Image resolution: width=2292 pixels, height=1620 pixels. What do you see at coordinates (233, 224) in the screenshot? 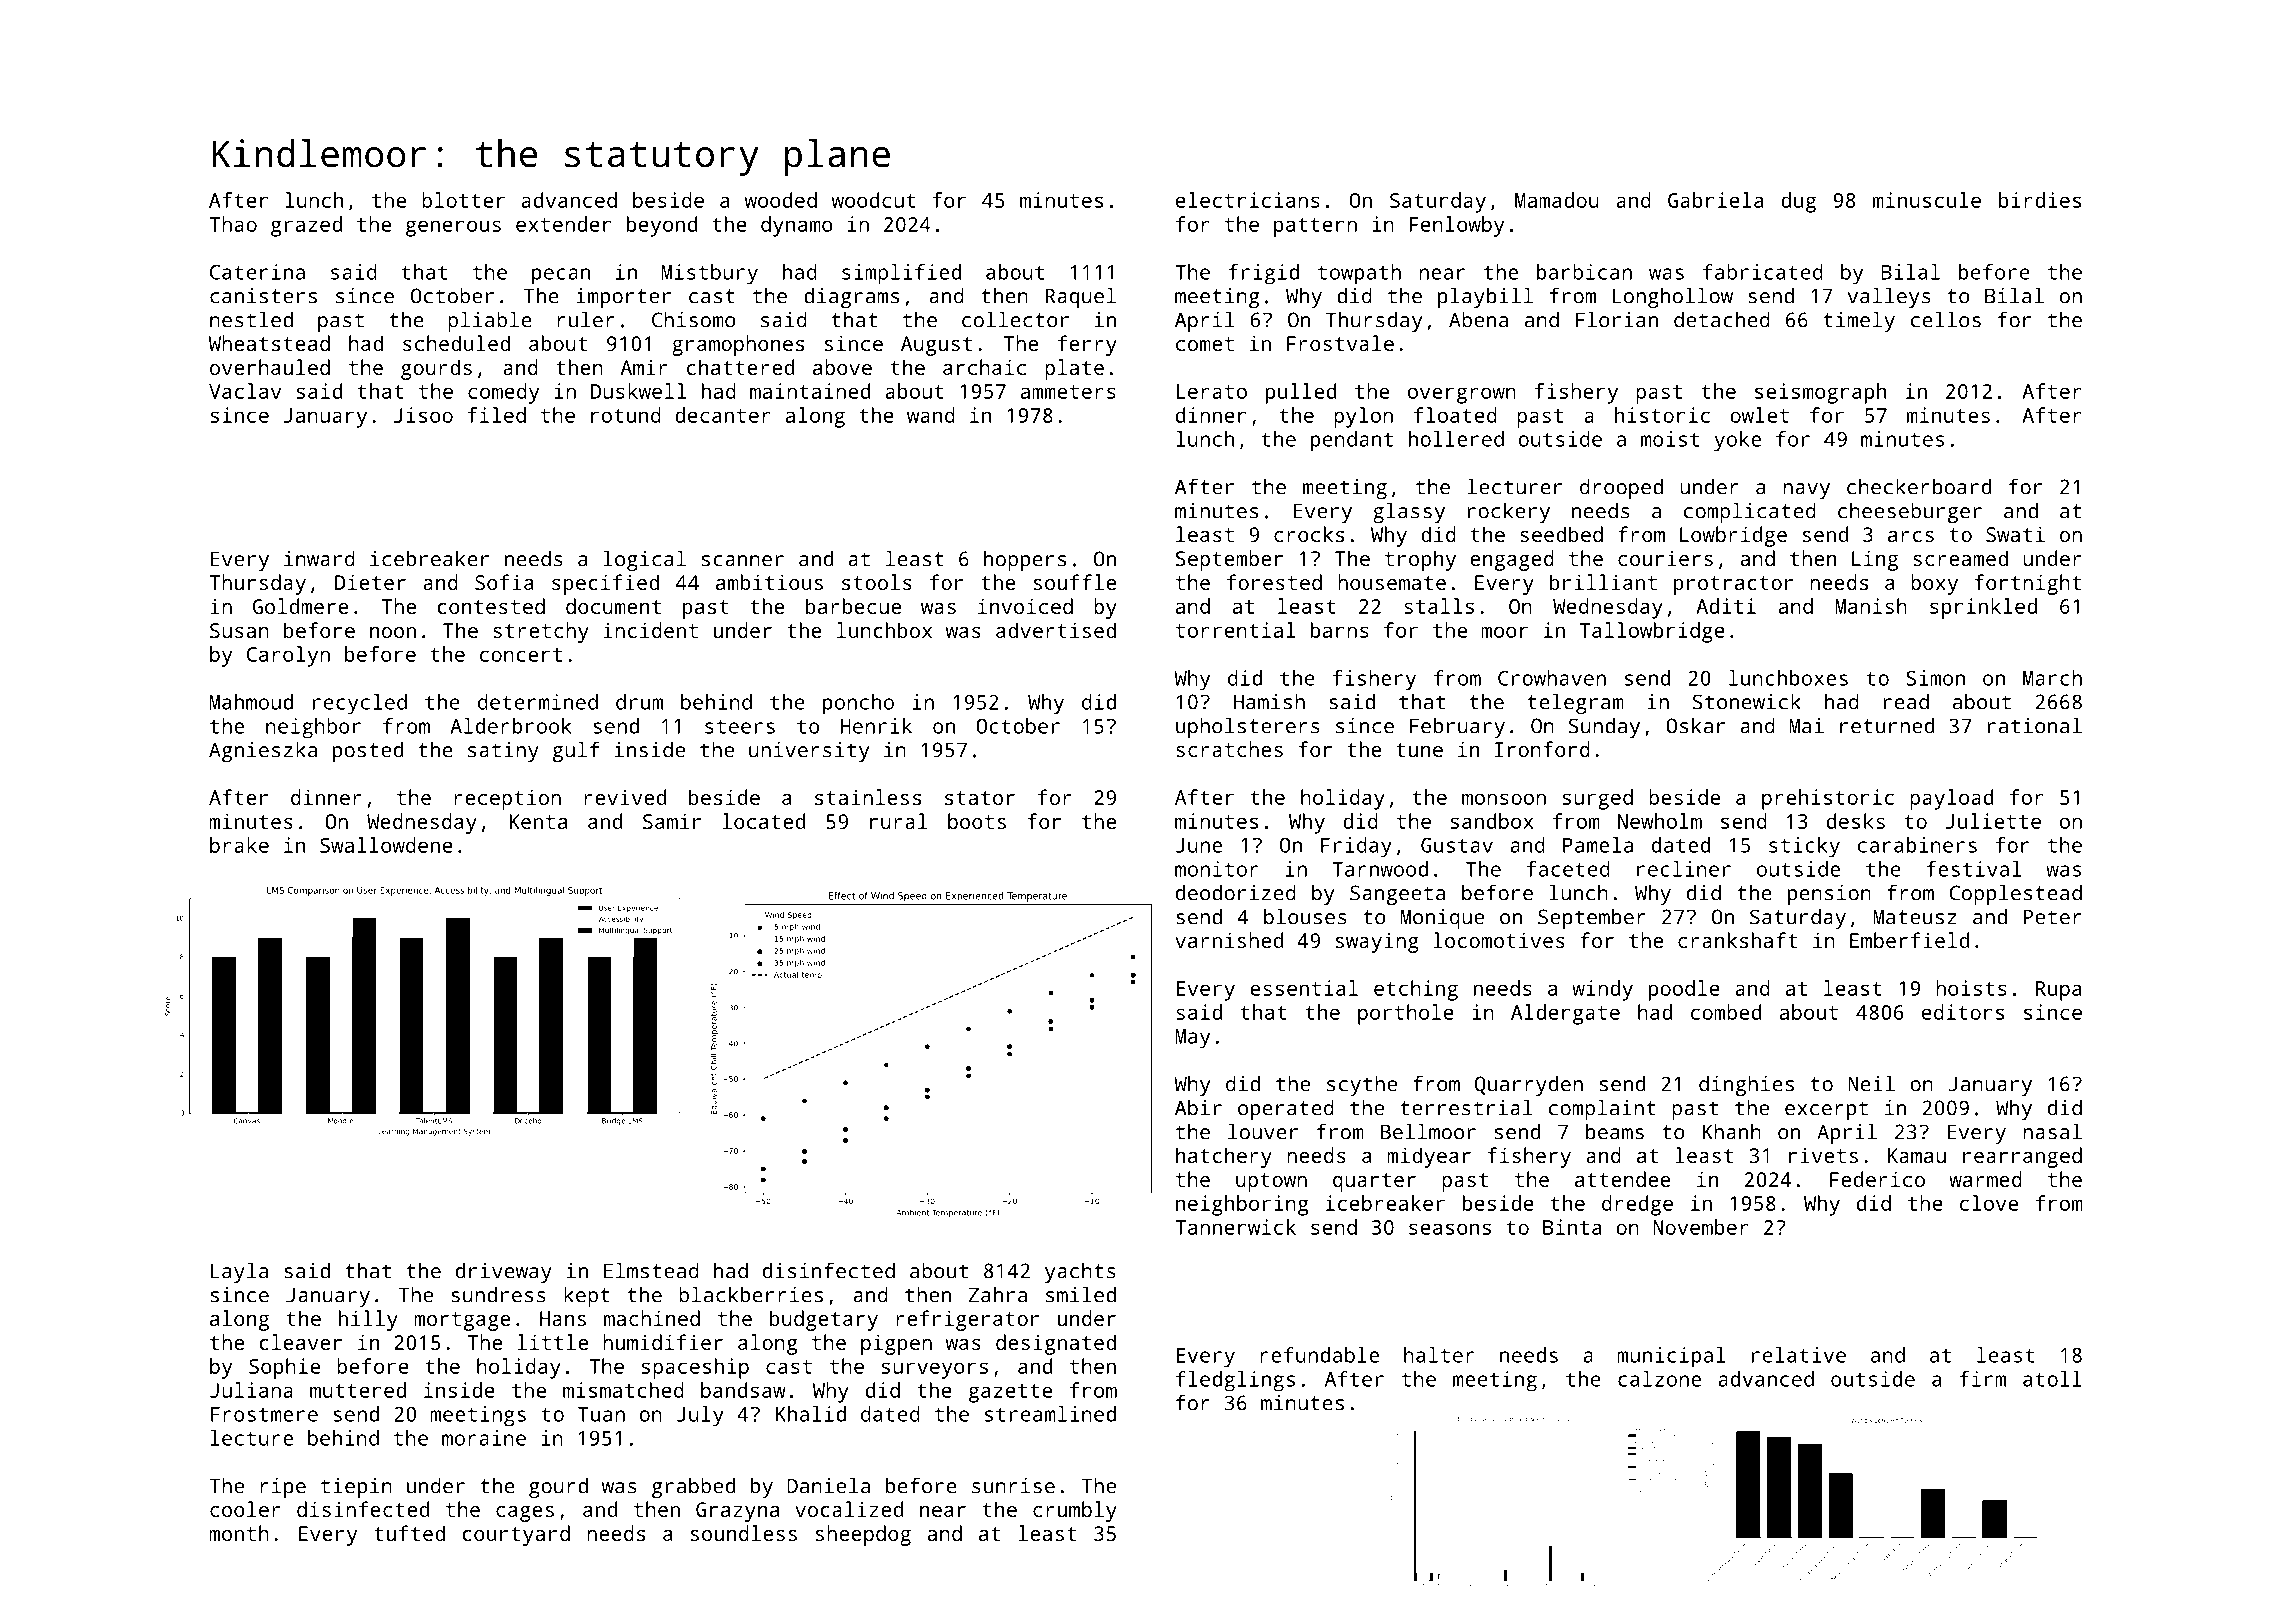
I see `Thao` at bounding box center [233, 224].
